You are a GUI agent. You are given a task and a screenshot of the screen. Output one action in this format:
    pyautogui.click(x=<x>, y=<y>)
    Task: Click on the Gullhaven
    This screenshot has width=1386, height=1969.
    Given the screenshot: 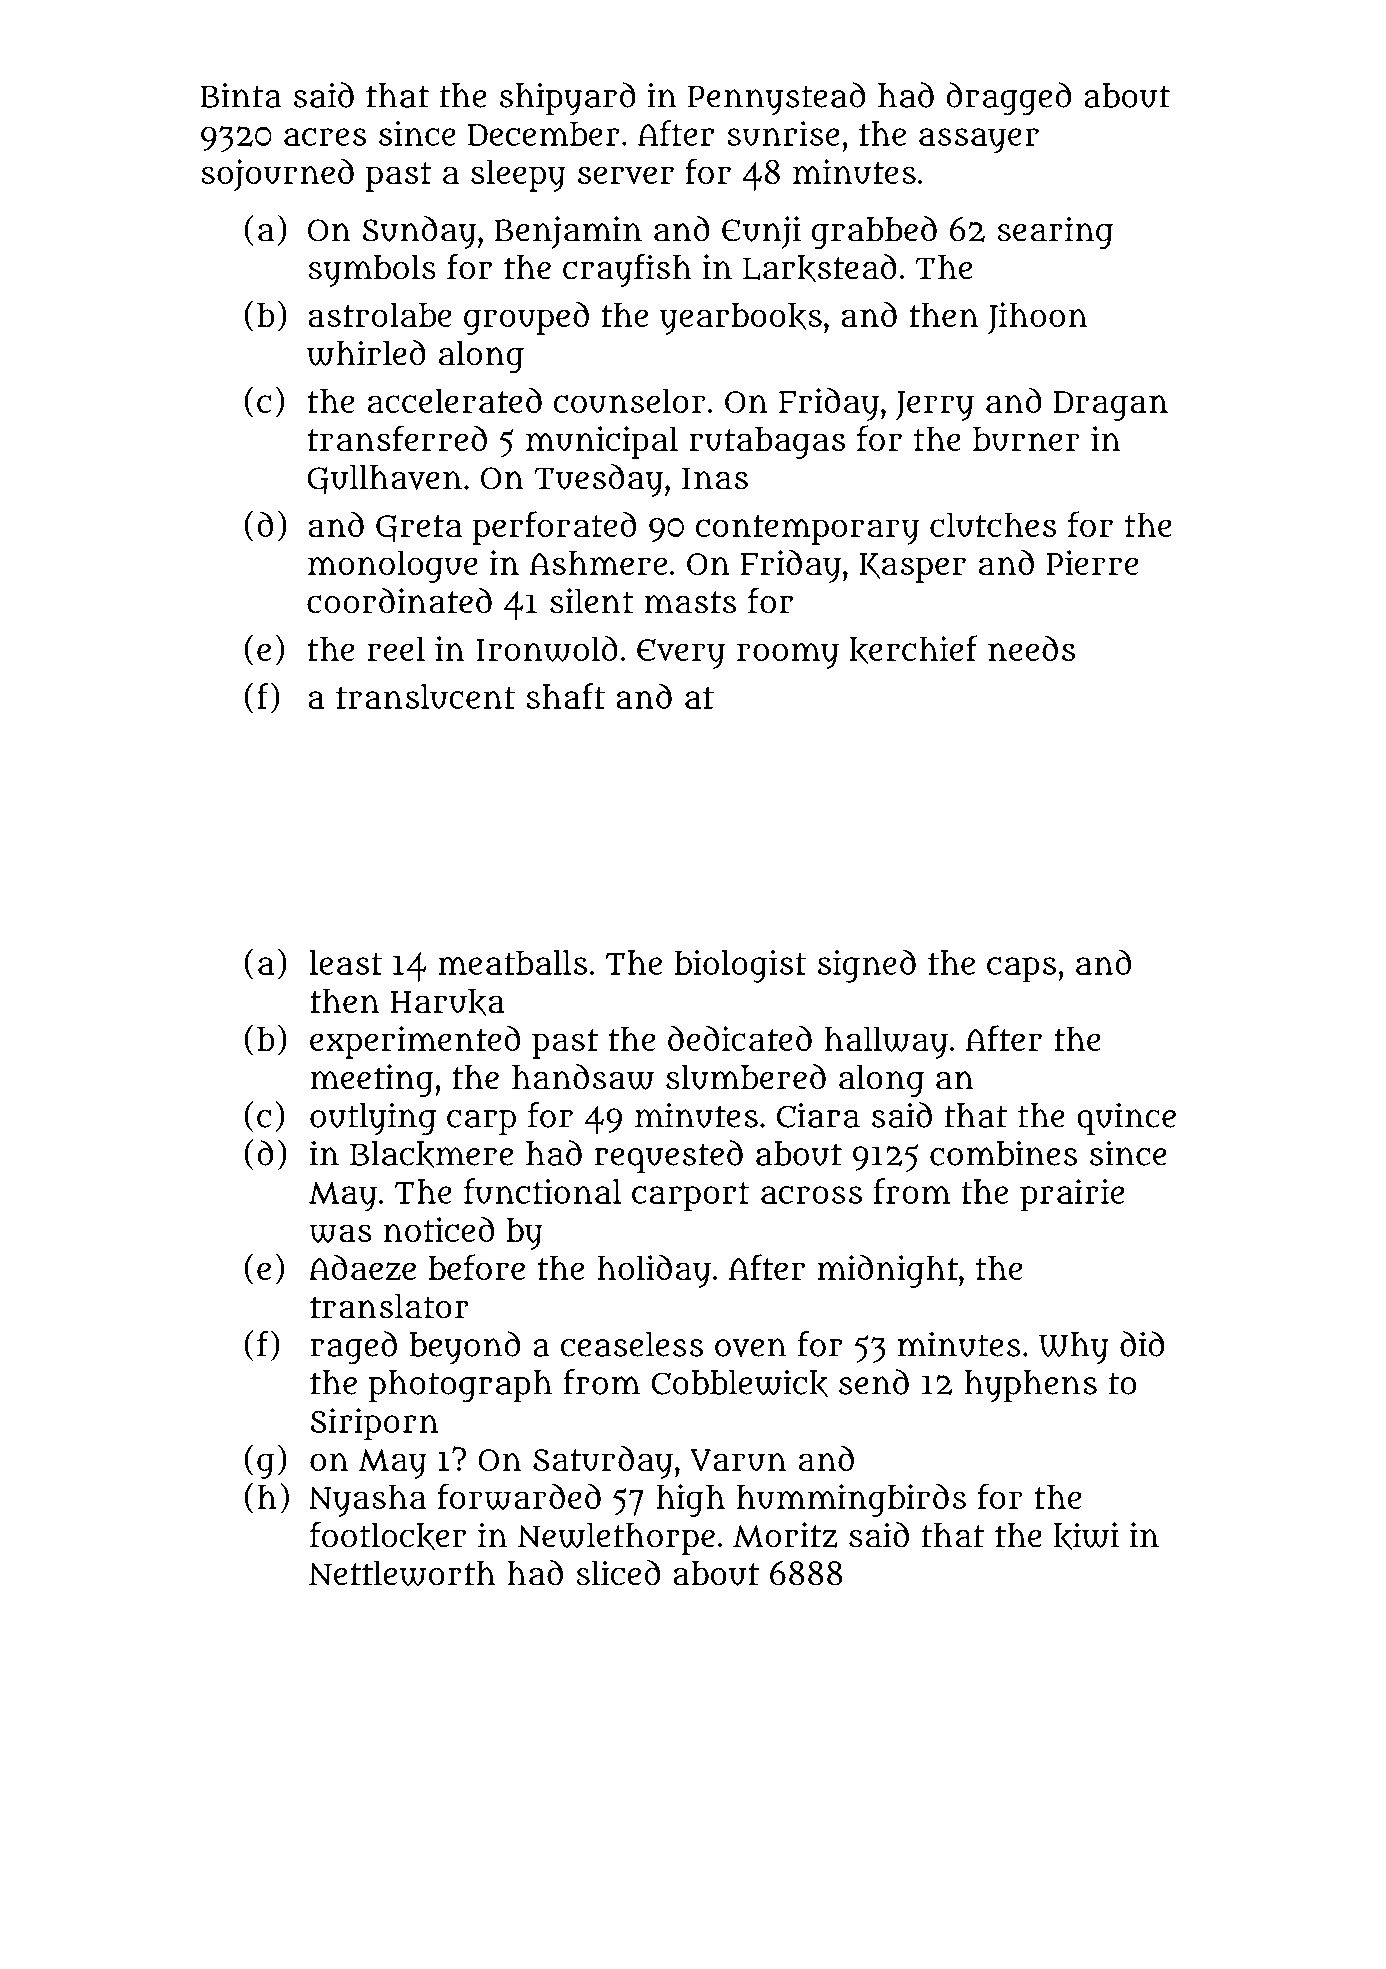 What is the action you would take?
    pyautogui.click(x=384, y=480)
